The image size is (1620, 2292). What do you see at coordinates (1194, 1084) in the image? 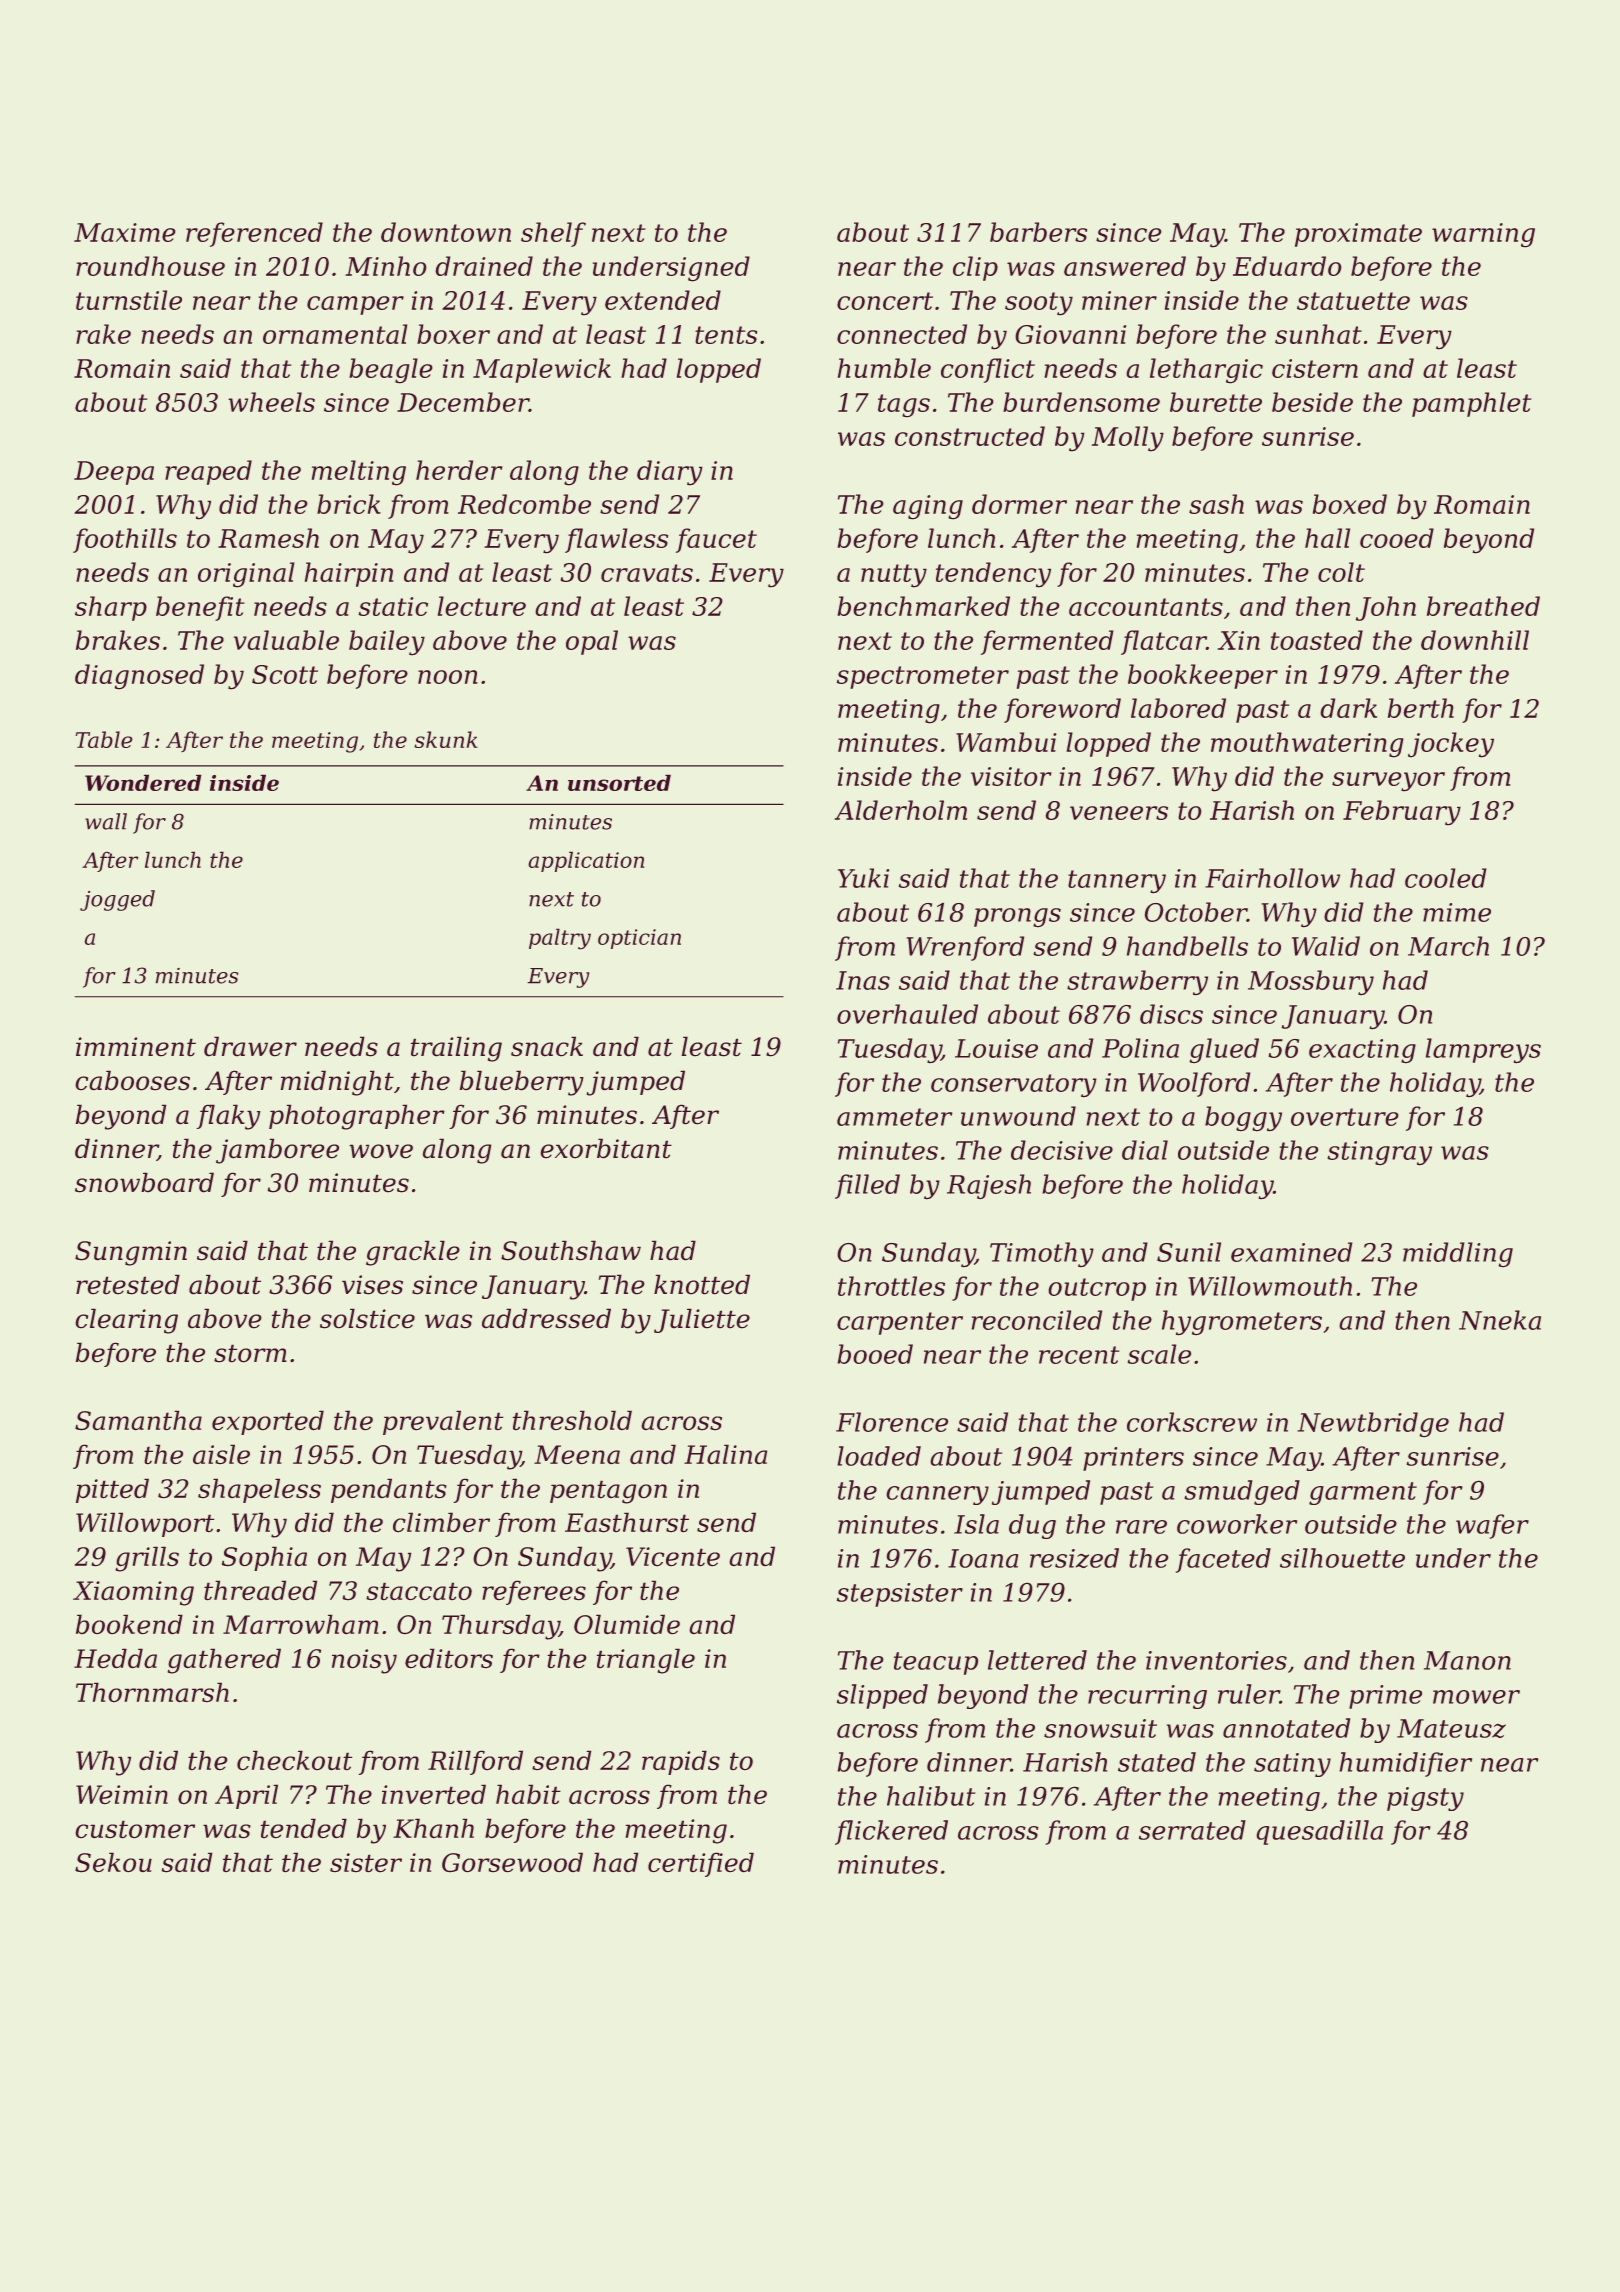
I see `Woolford` at bounding box center [1194, 1084].
